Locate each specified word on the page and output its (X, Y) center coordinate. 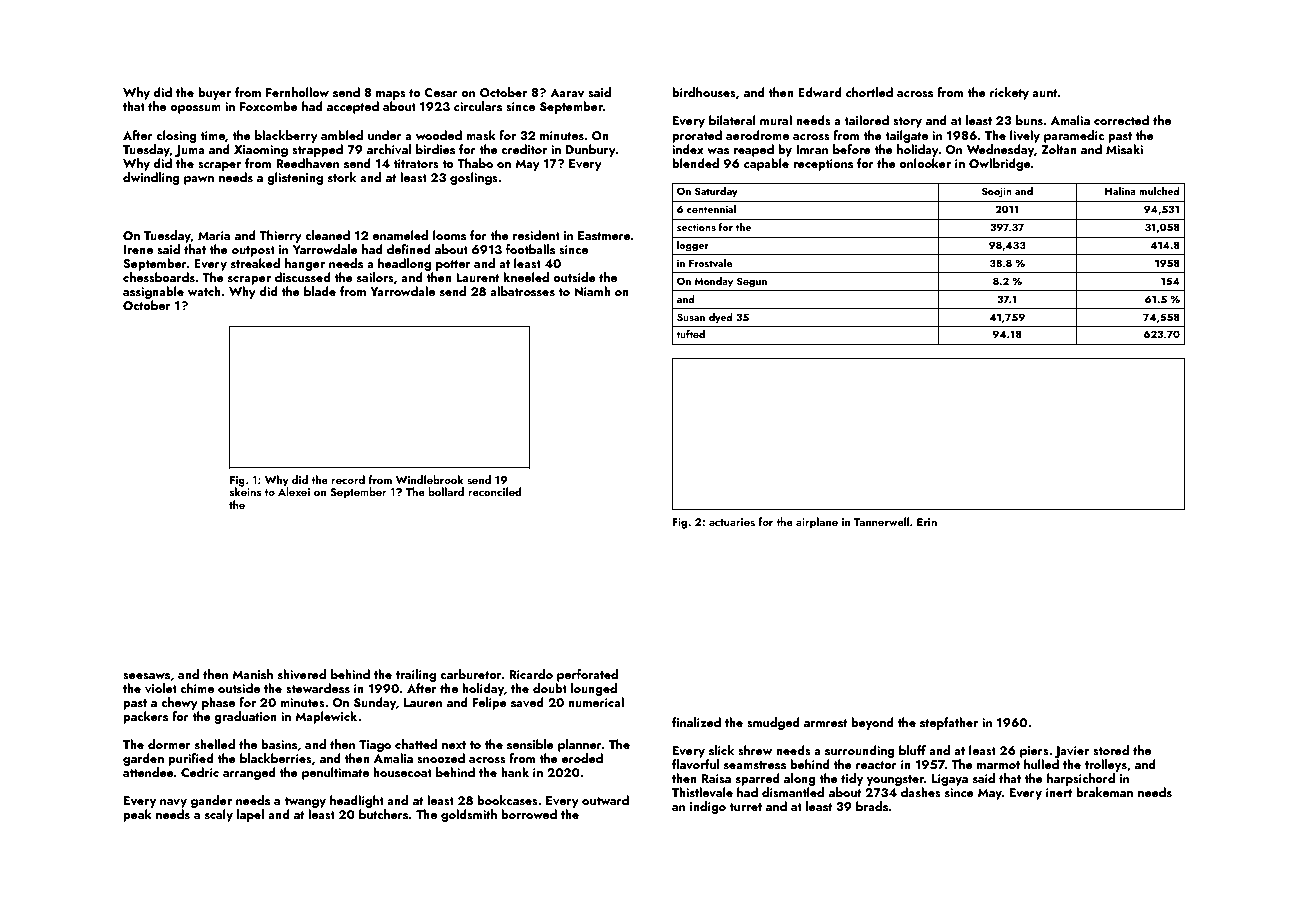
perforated (587, 675)
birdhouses (704, 92)
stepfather (949, 723)
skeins (245, 491)
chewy (179, 703)
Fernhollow (297, 92)
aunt (1045, 93)
